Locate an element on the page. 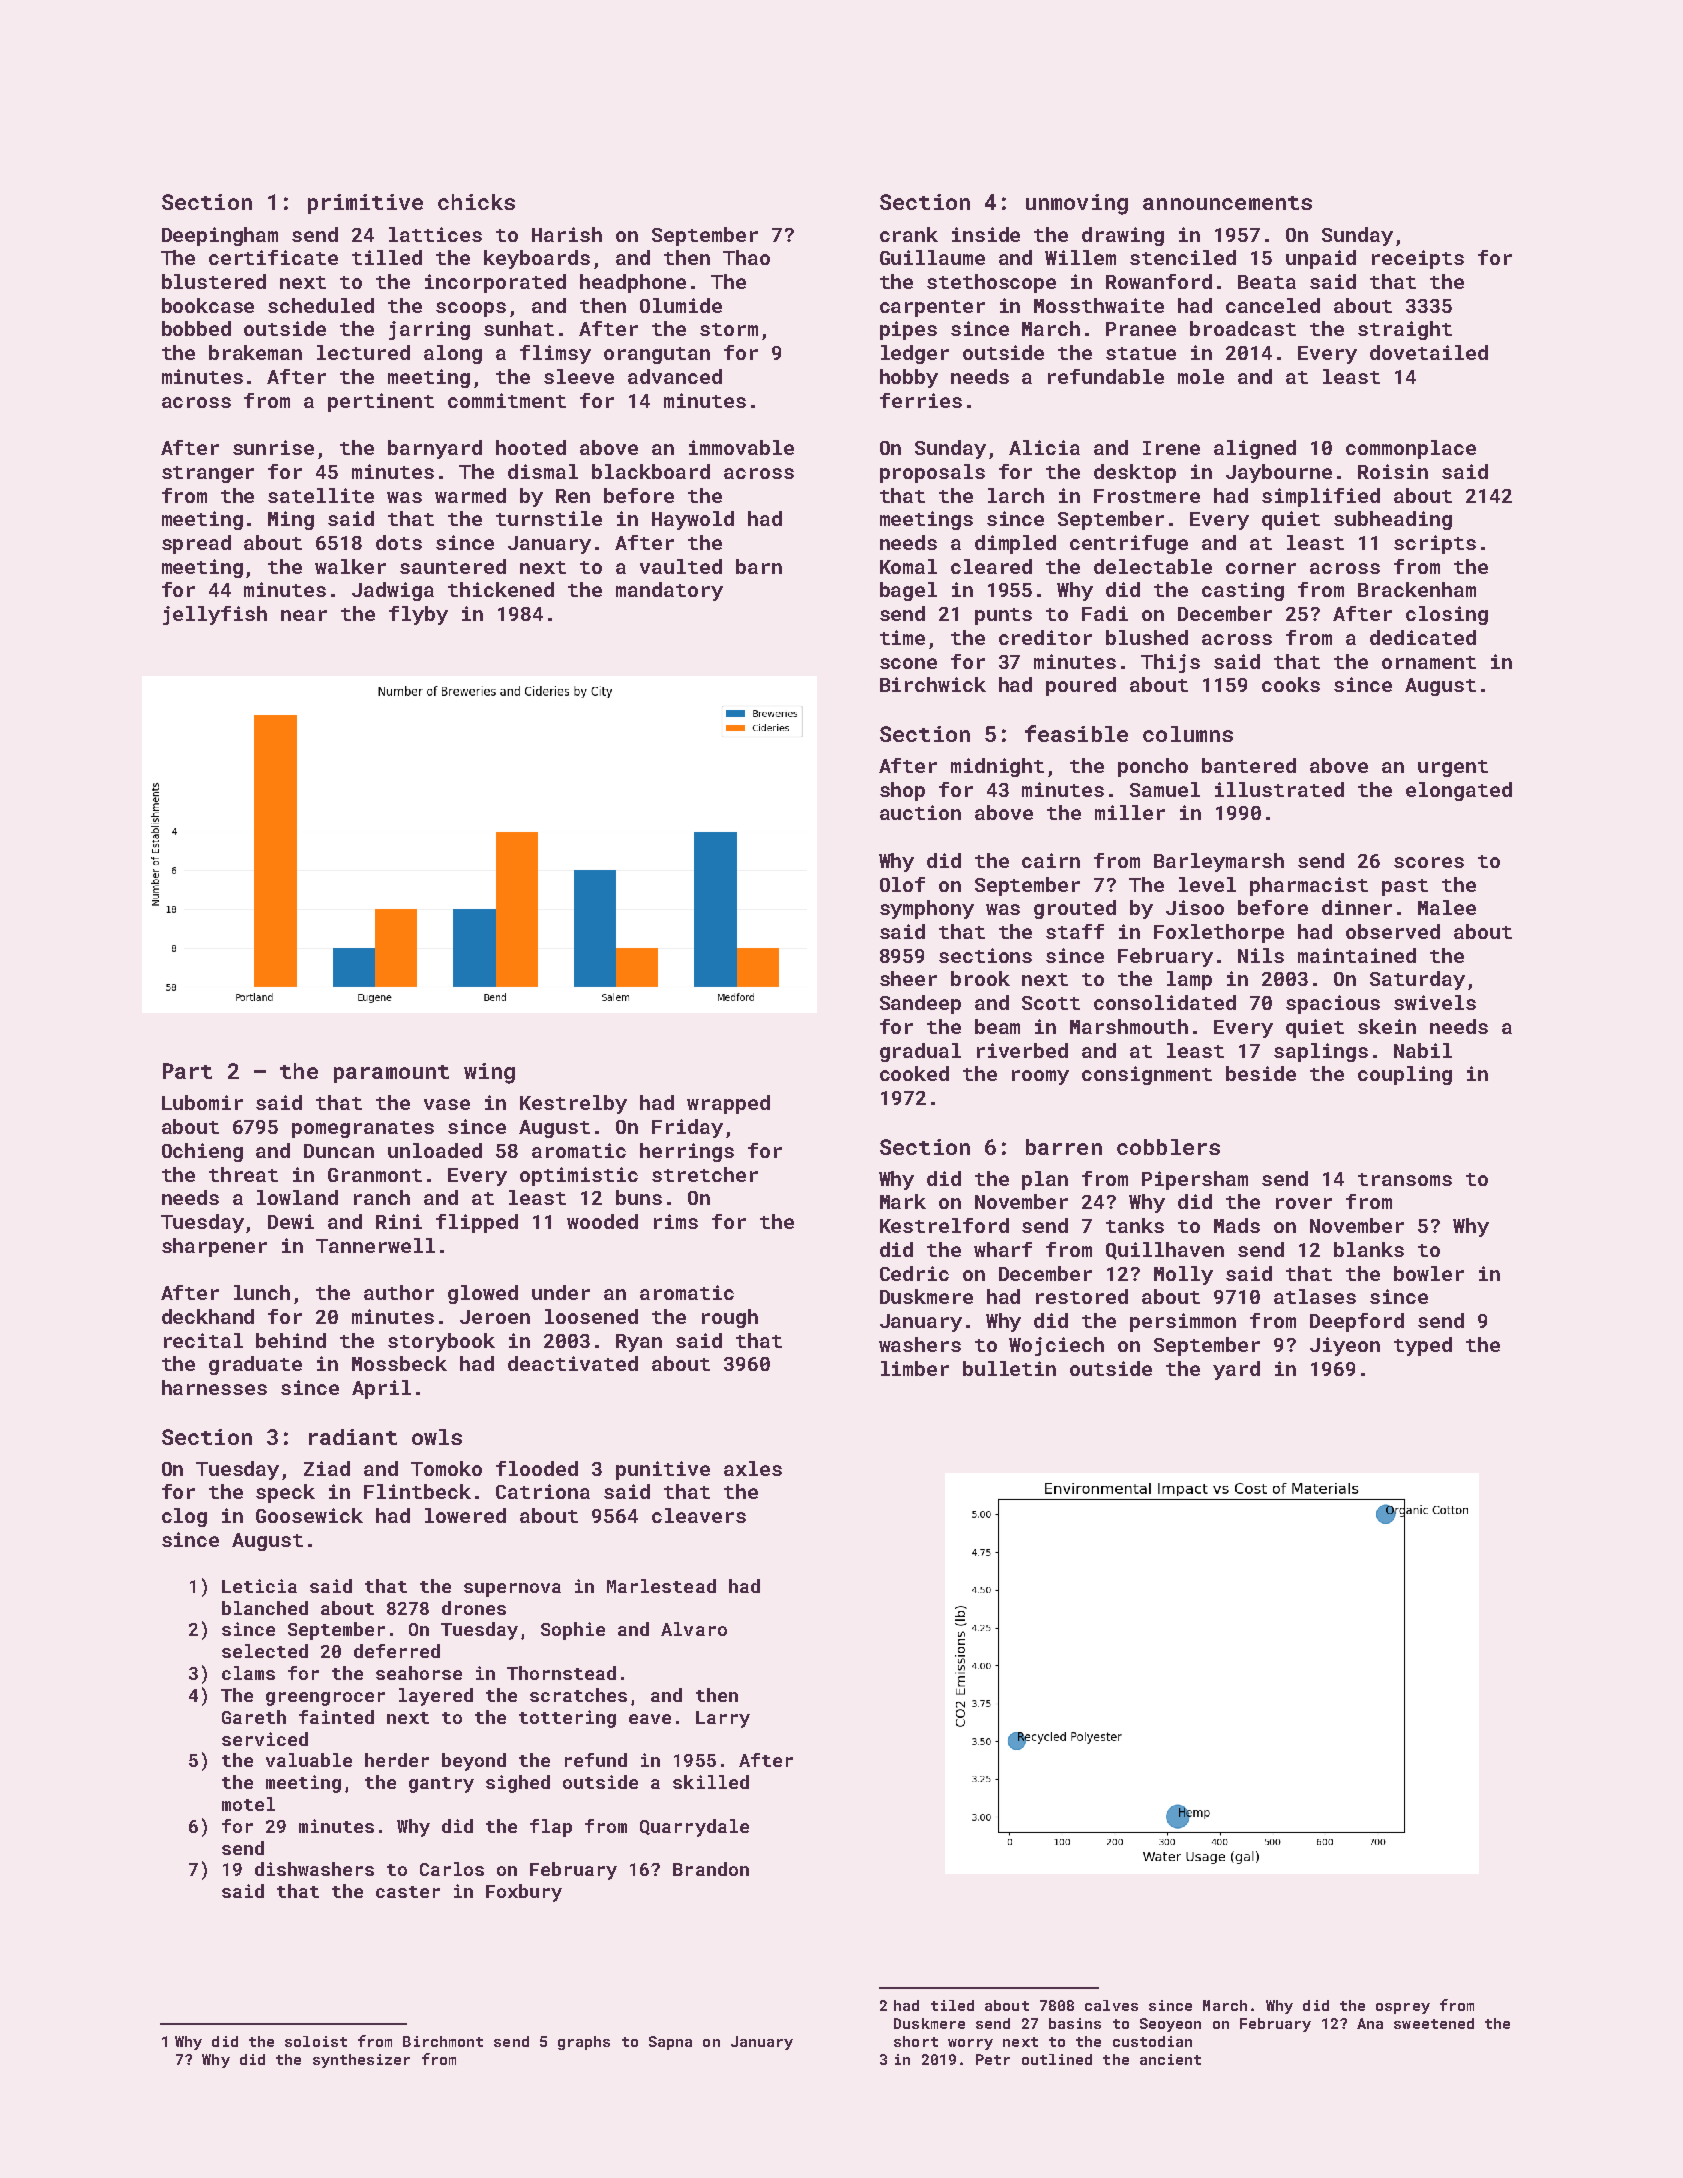  near is located at coordinates (304, 615).
